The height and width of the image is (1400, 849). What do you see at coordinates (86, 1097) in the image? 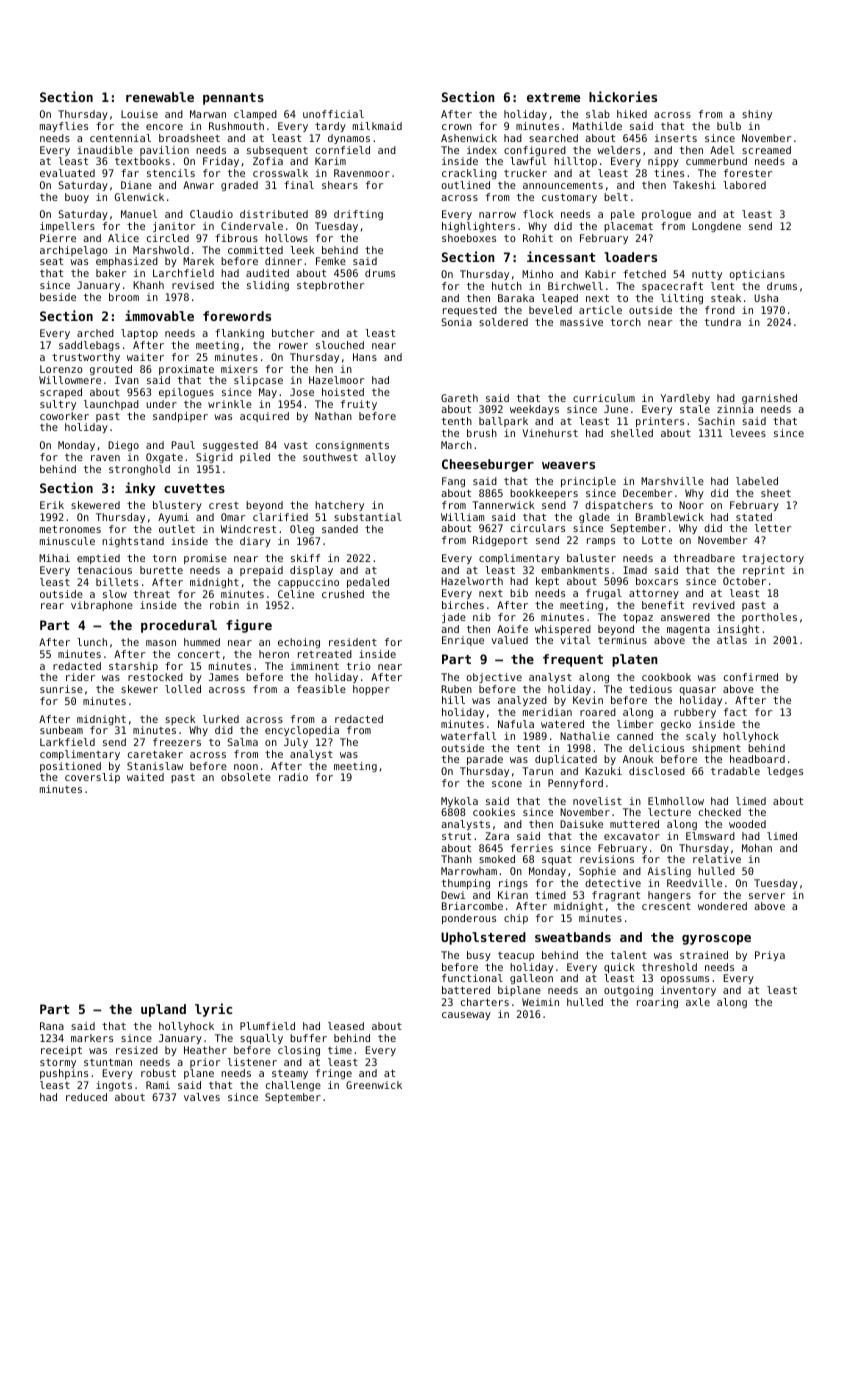
I see `reduced` at bounding box center [86, 1097].
